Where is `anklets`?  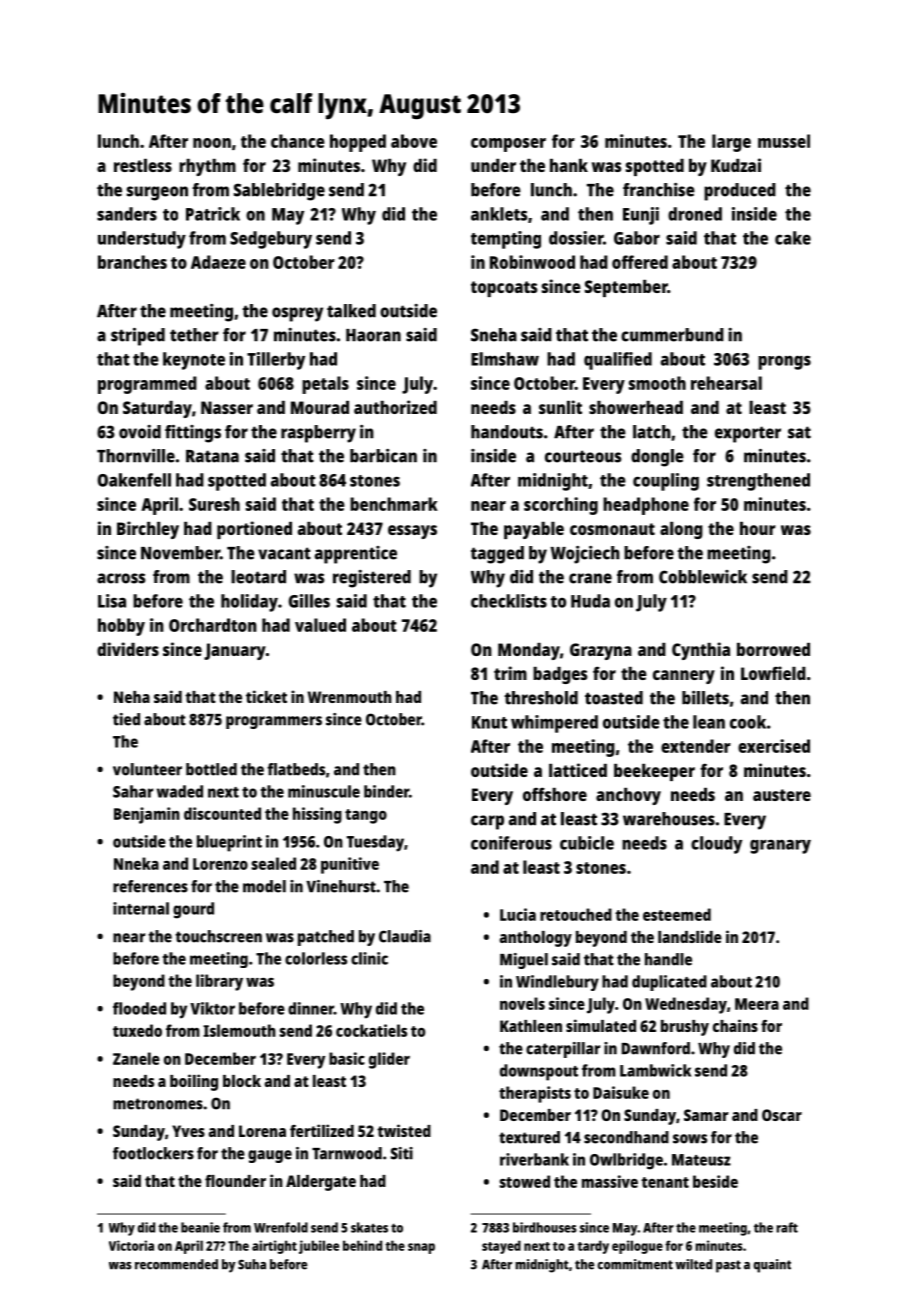 anklets is located at coordinates (499, 214).
